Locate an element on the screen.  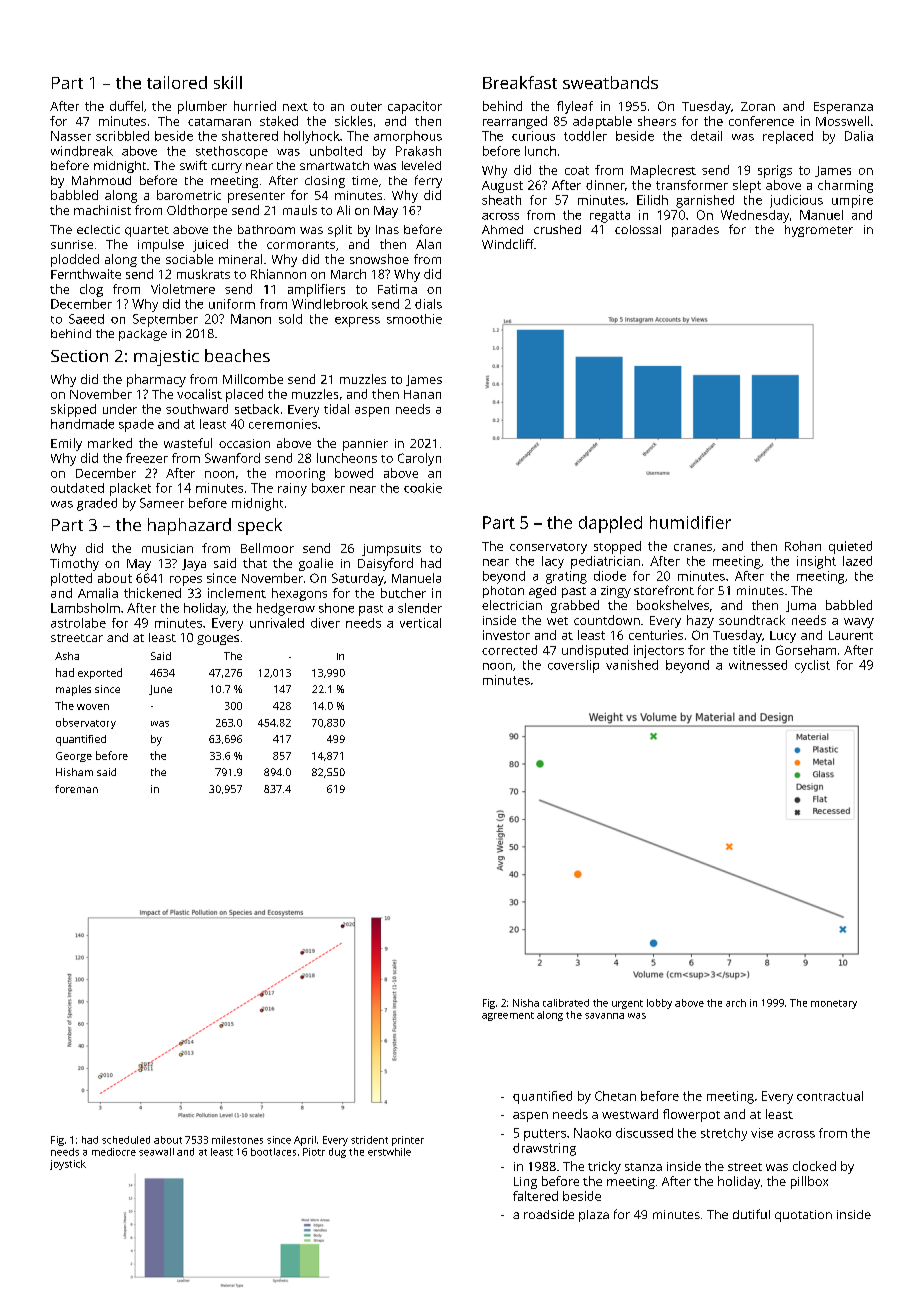
outdated is located at coordinates (77, 488).
